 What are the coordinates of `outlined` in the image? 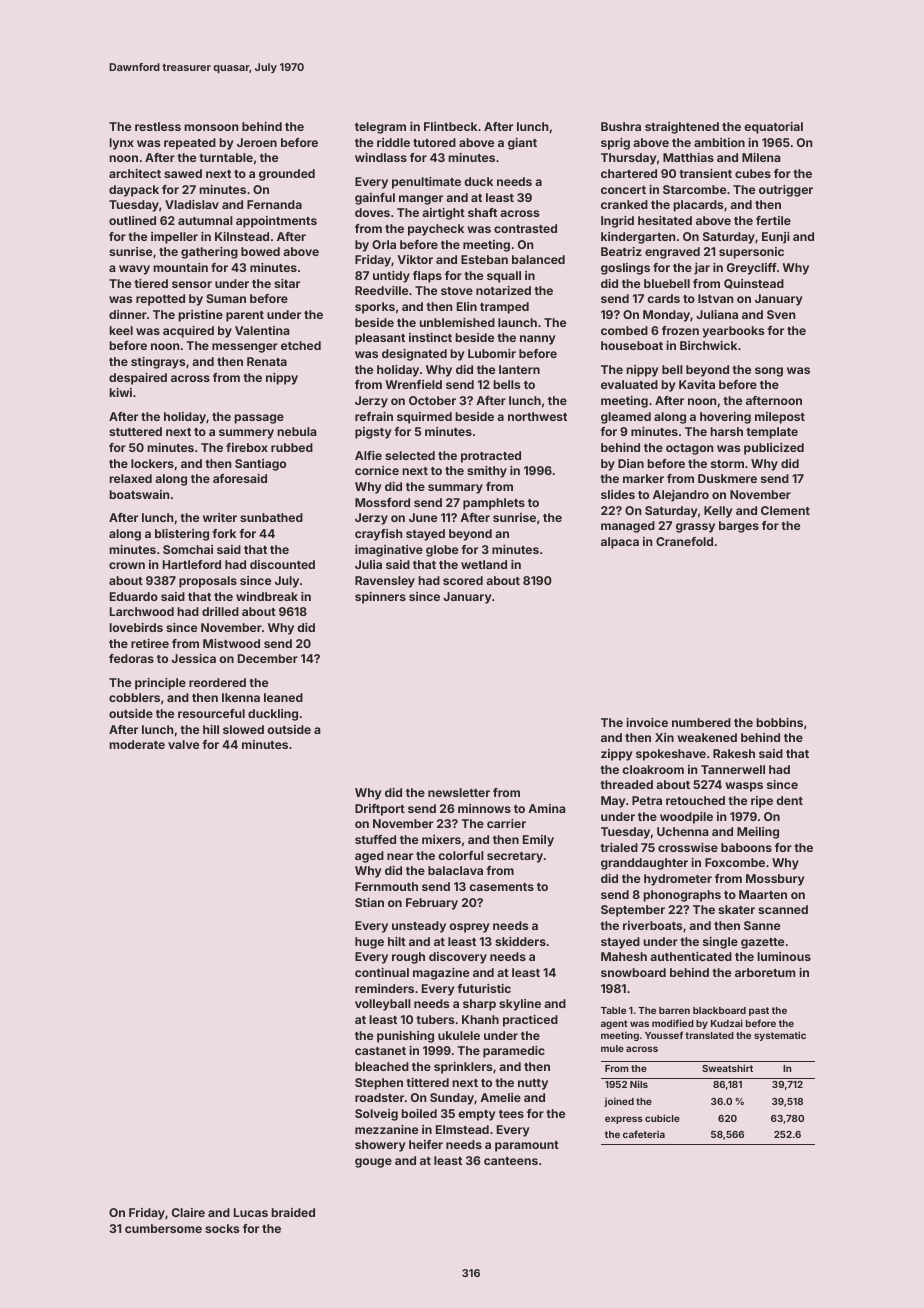 It's located at (132, 220).
